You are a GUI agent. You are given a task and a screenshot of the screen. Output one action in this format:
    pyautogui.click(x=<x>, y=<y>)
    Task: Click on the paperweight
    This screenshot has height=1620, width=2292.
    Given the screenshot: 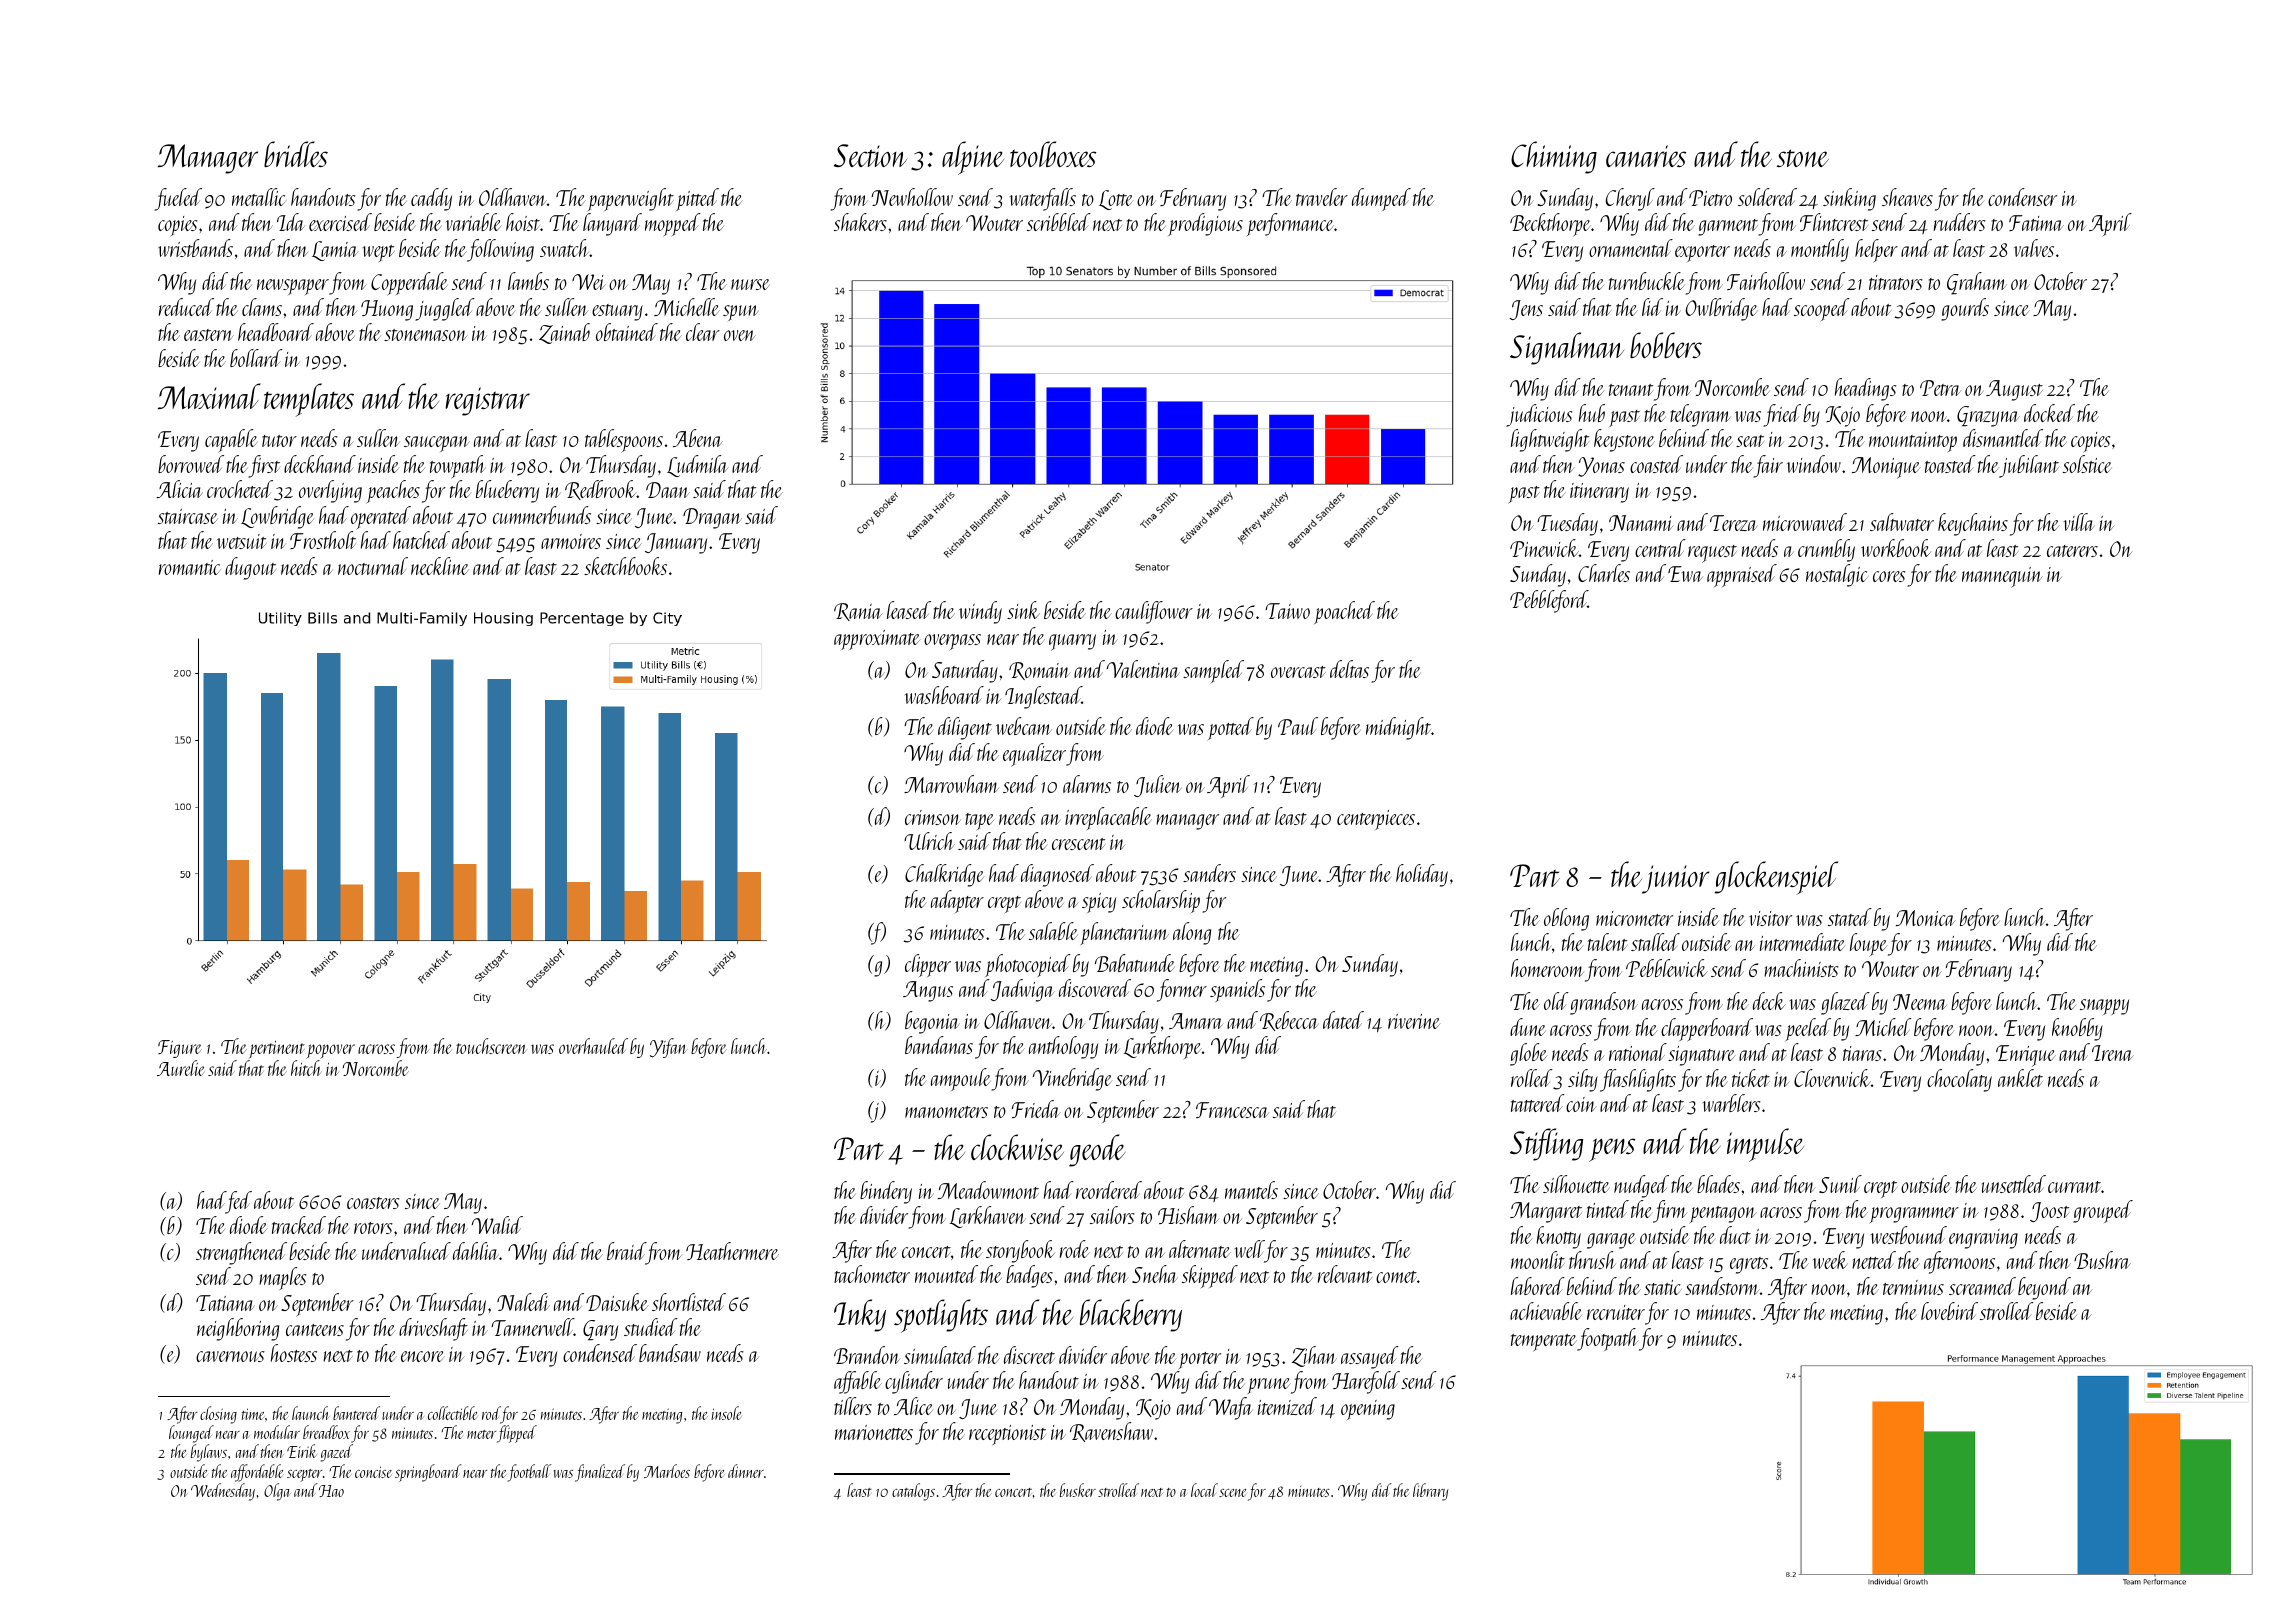 What is the action you would take?
    pyautogui.click(x=631, y=199)
